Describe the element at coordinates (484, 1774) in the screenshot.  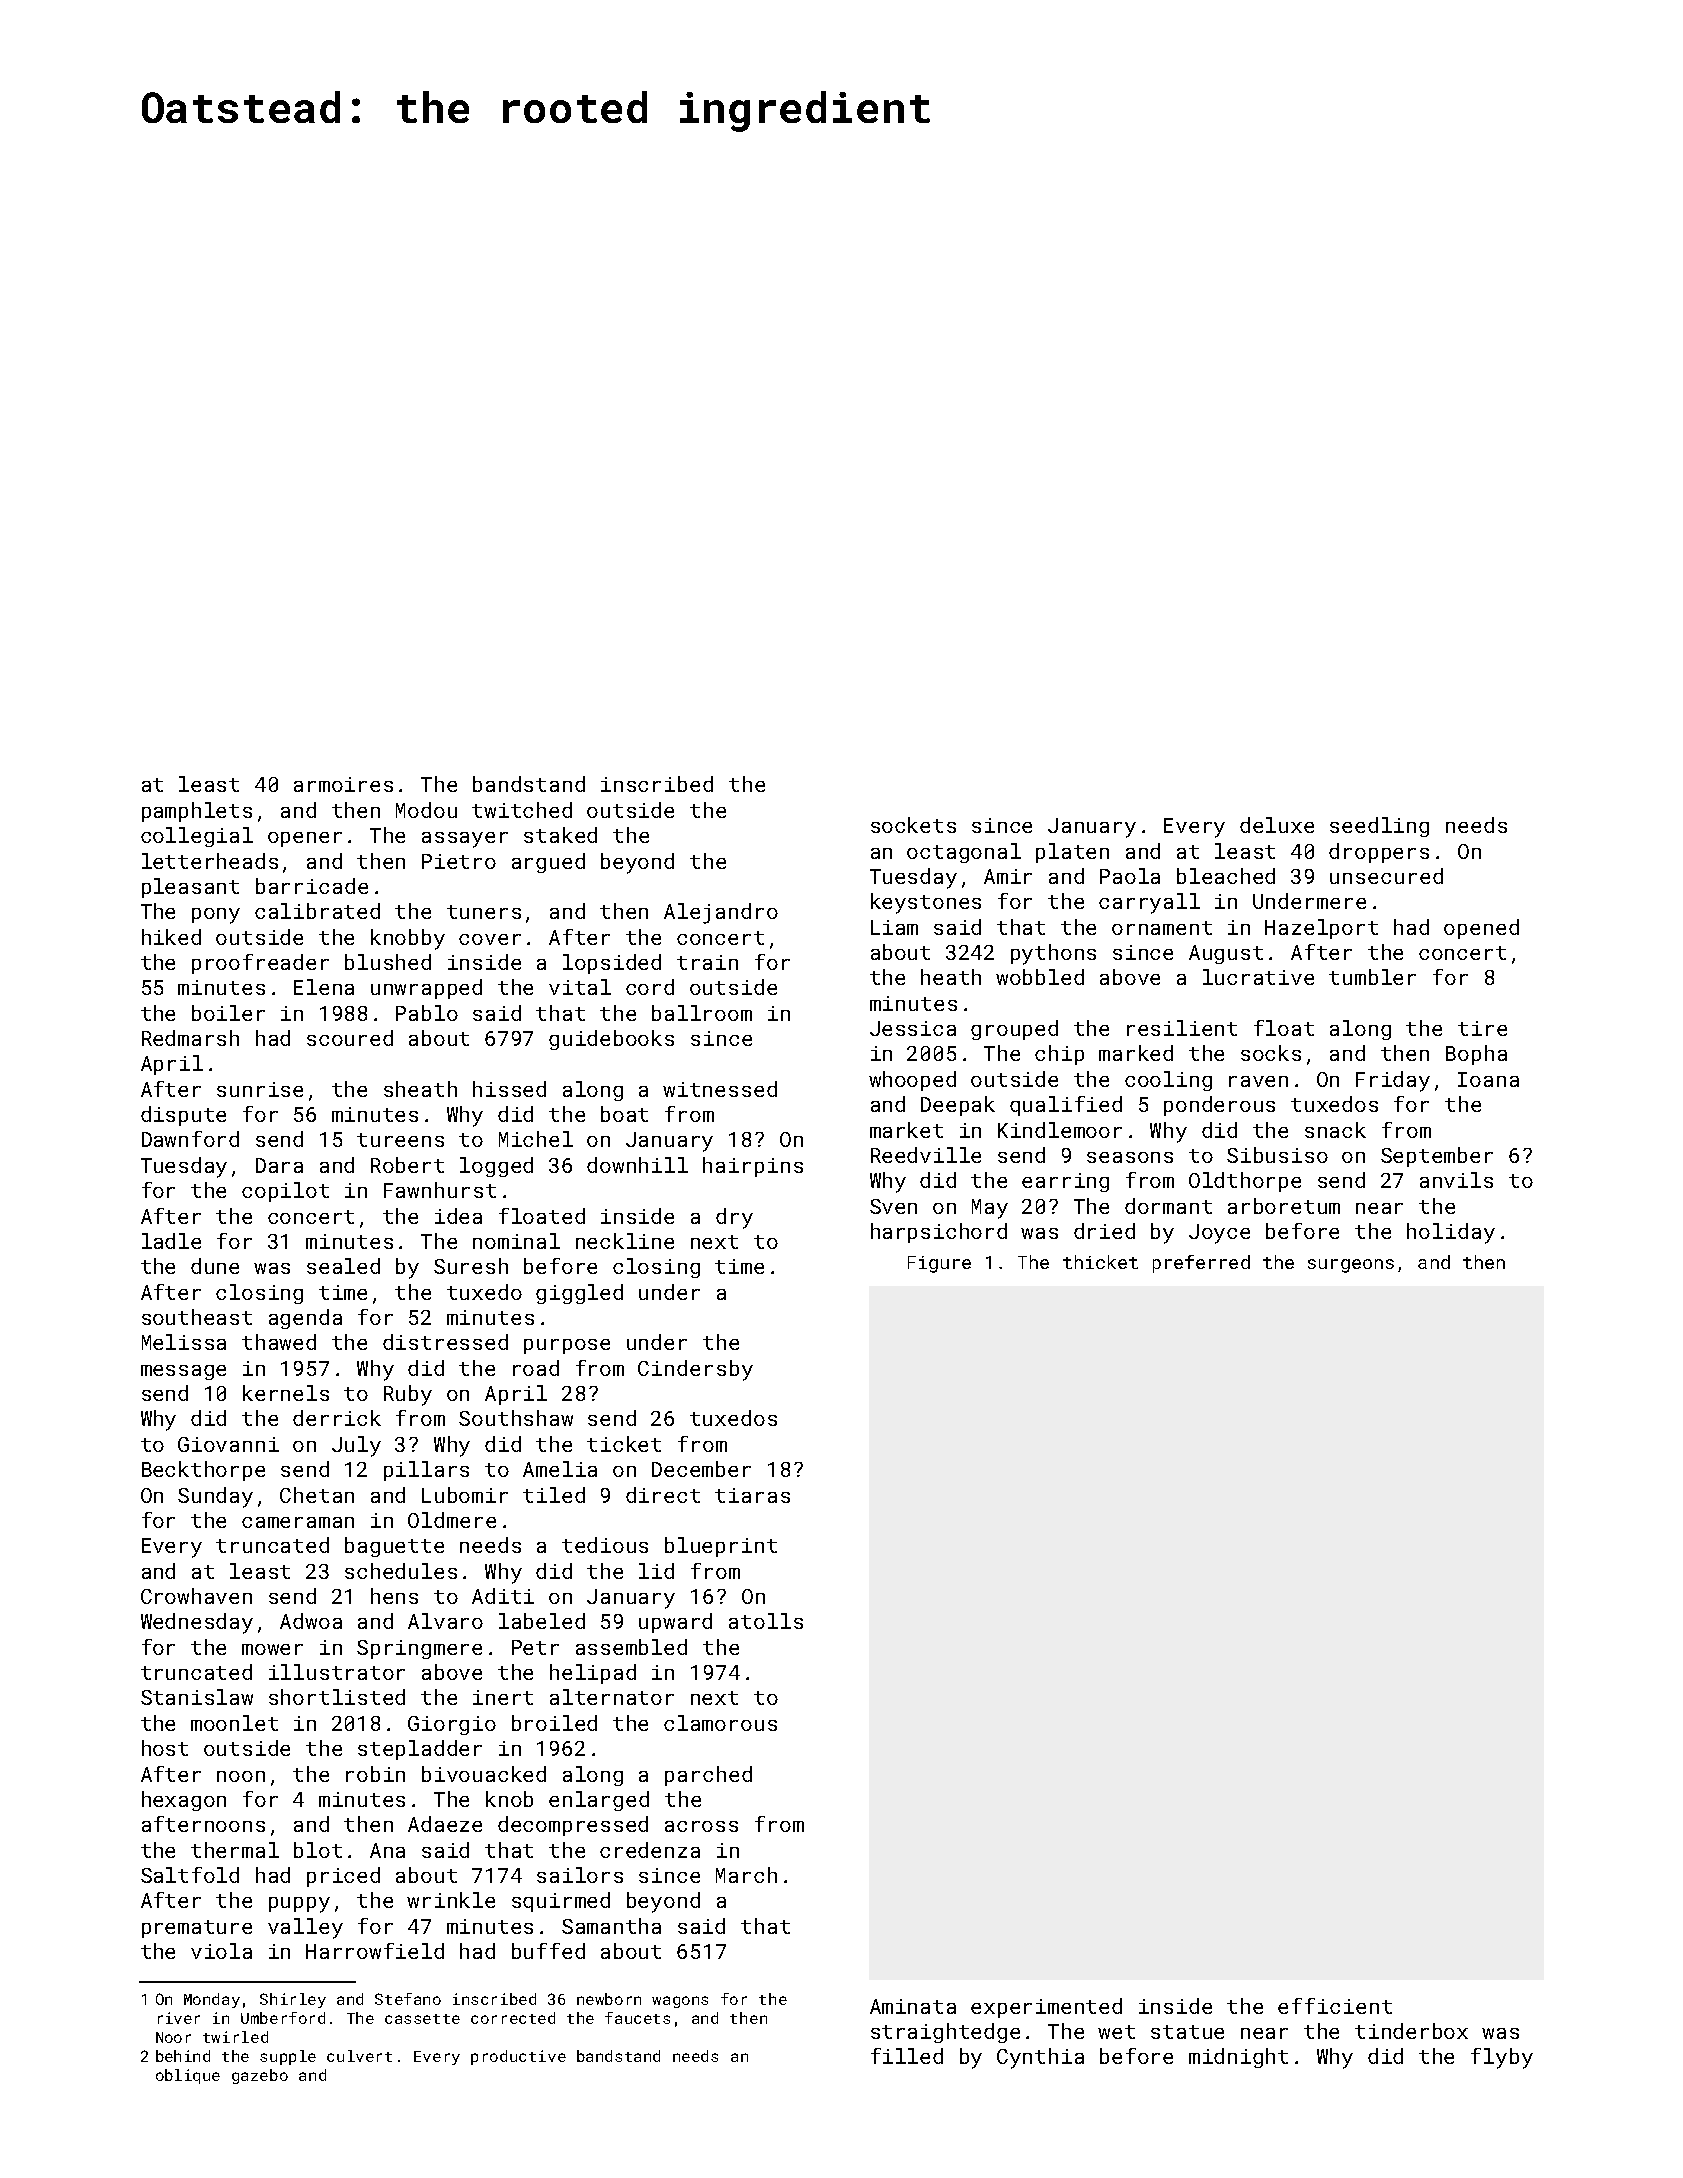
I see `bivouacked` at that location.
